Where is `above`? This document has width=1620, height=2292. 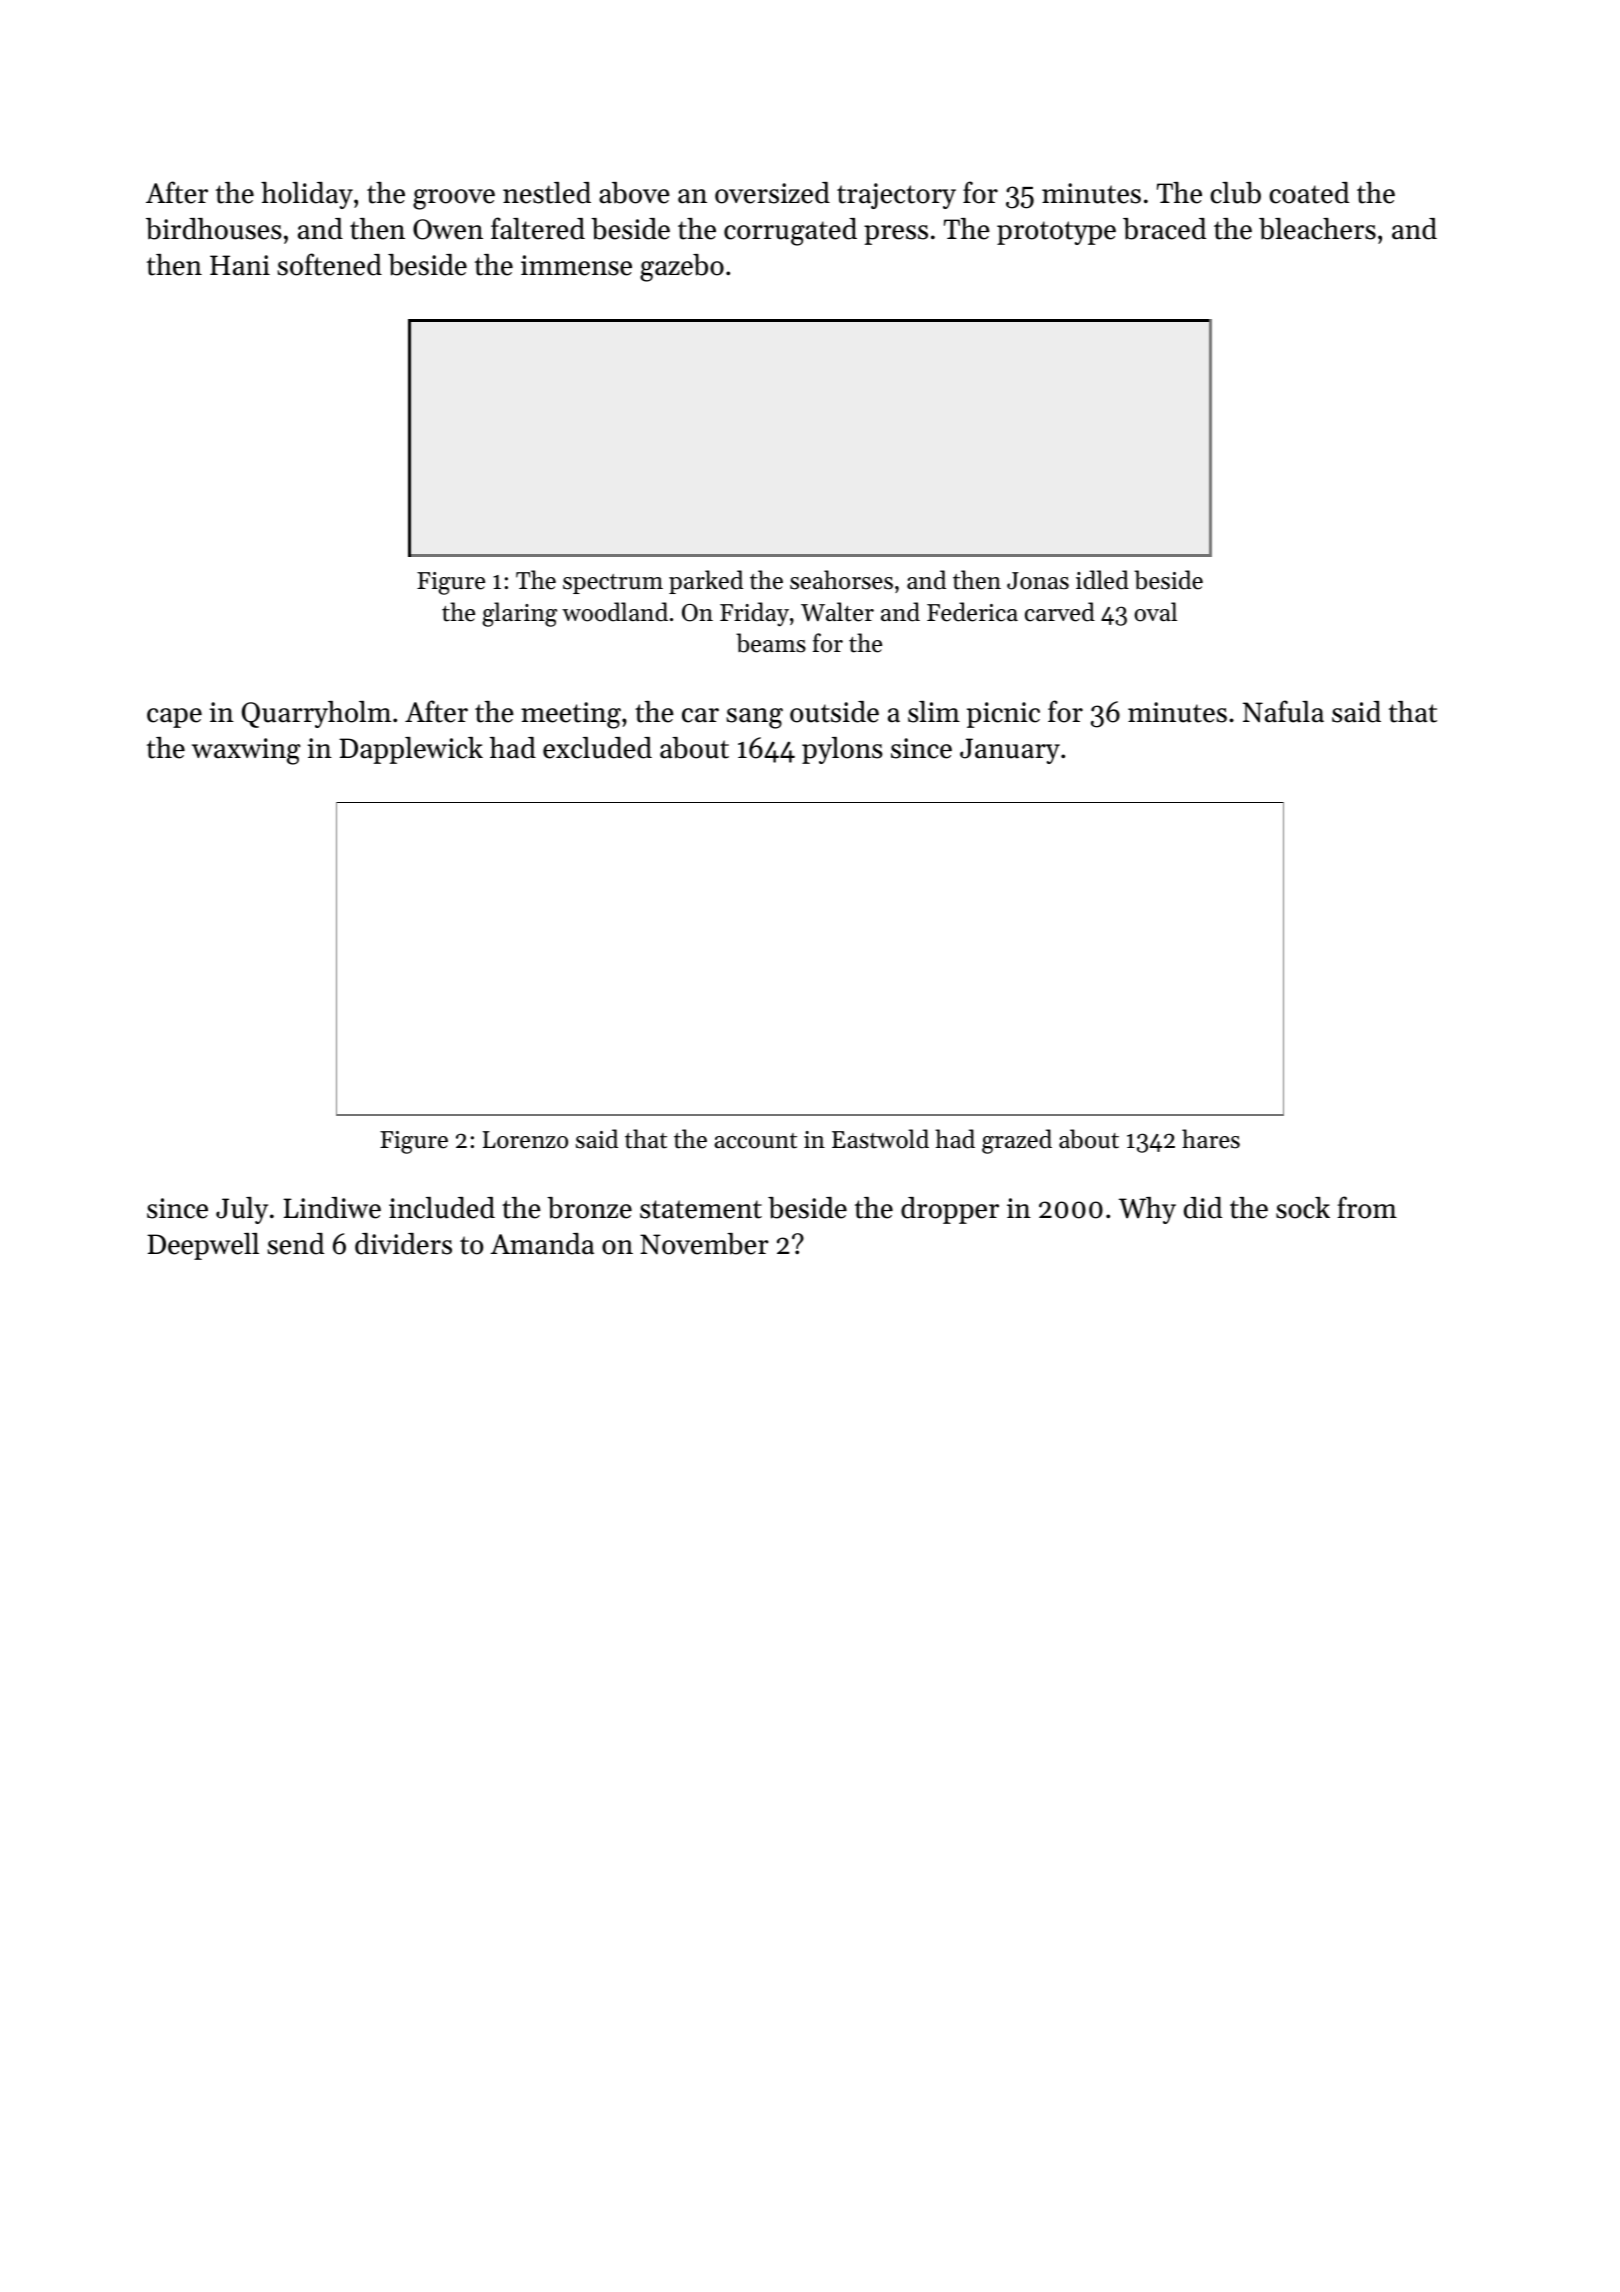
above is located at coordinates (634, 193).
